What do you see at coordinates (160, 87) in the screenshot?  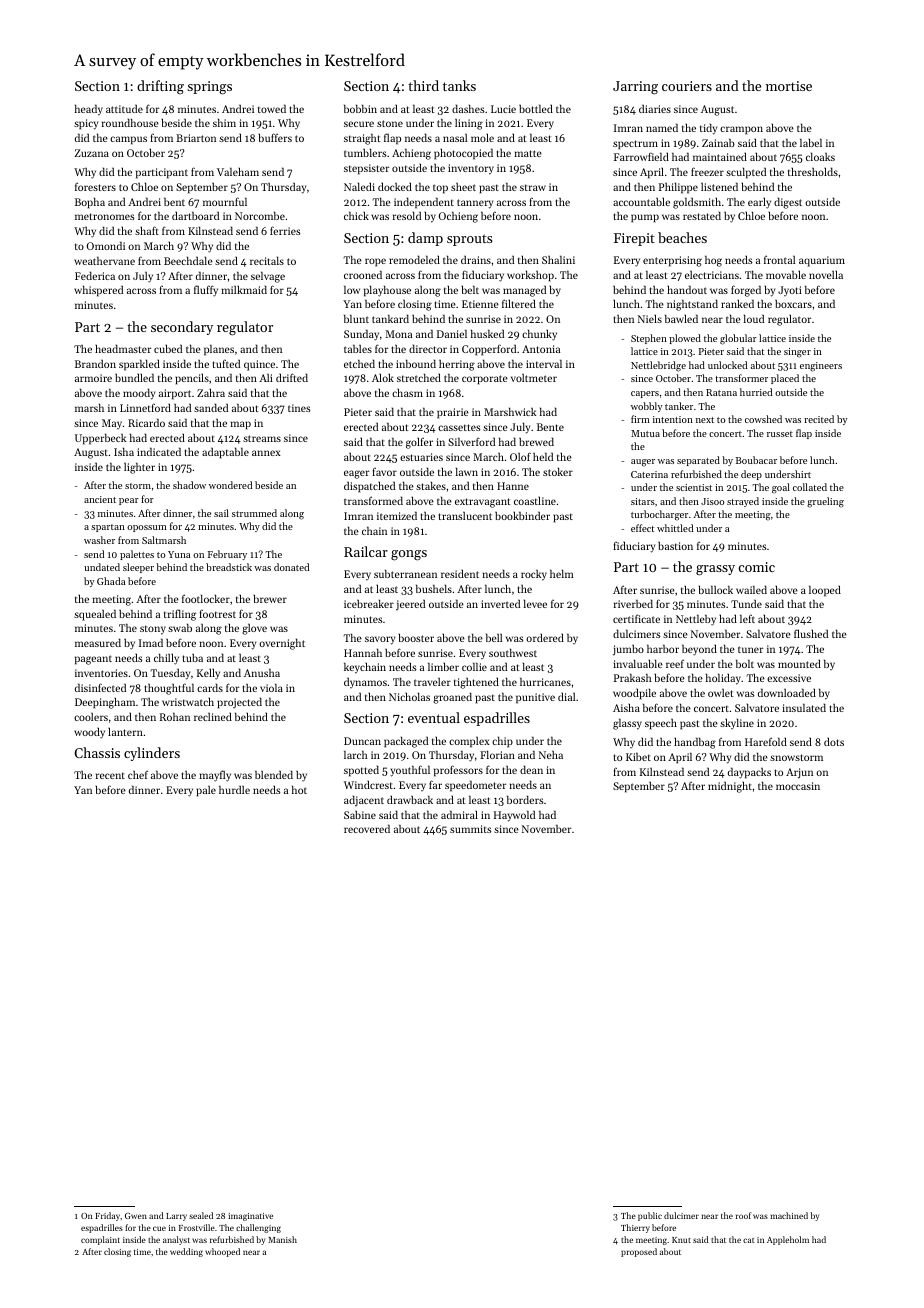 I see `drifting` at bounding box center [160, 87].
